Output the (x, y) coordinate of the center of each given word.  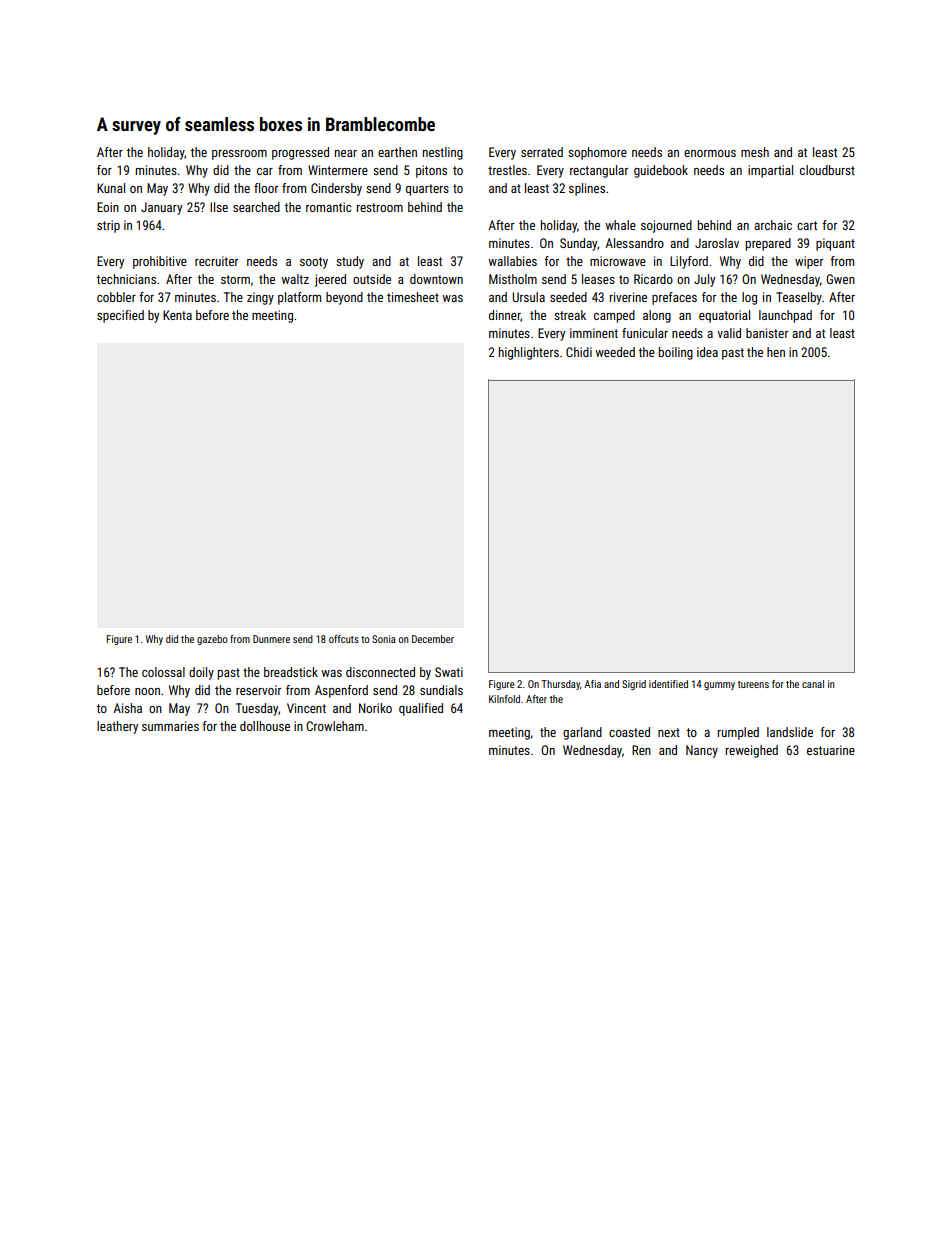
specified (120, 316)
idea (707, 352)
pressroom (239, 155)
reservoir (258, 690)
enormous (710, 153)
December (433, 639)
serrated (542, 152)
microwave (618, 261)
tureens (753, 684)
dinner (505, 316)
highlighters (529, 353)
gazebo (212, 640)
